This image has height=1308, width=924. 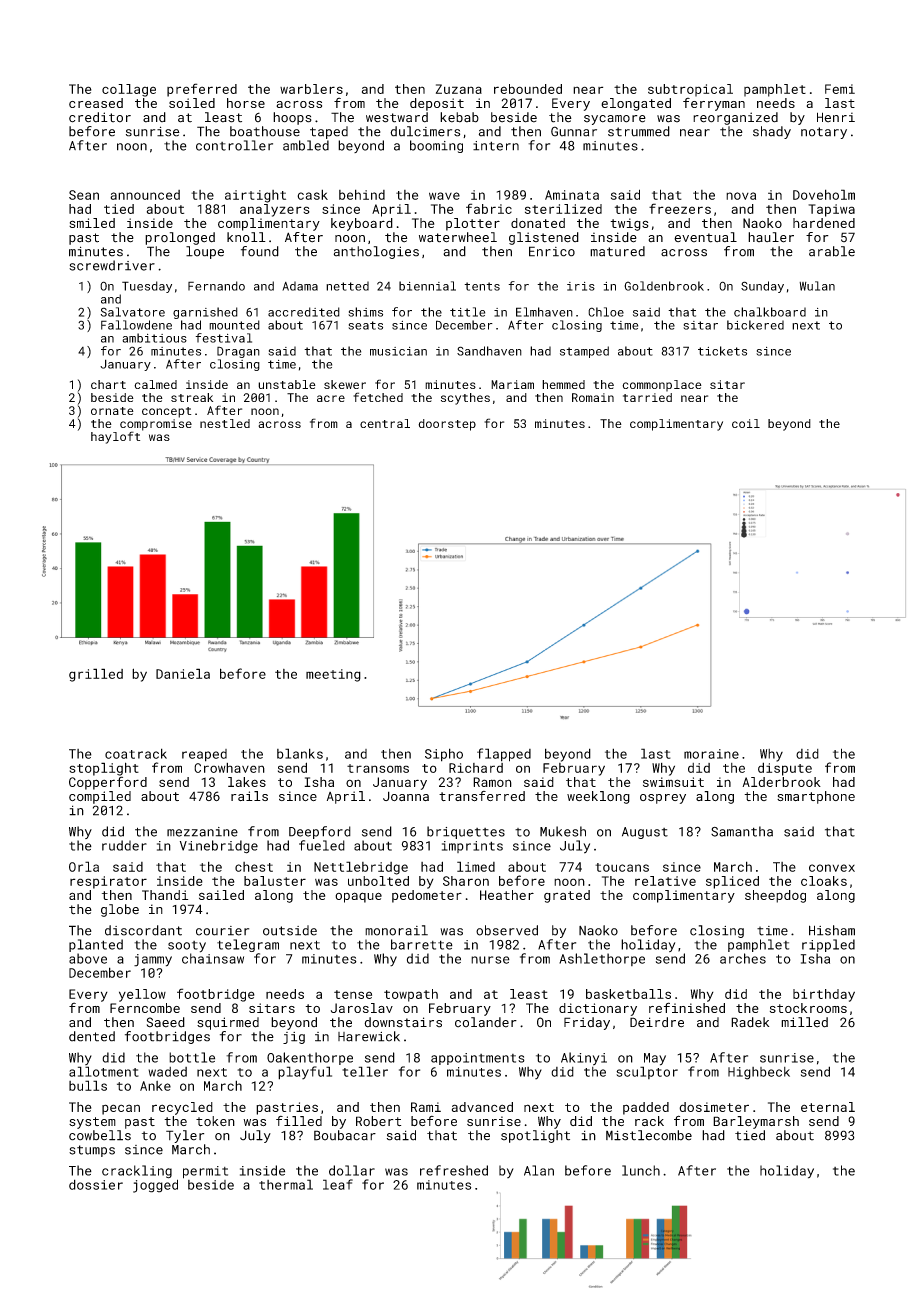 I want to click on skewer, so click(x=345, y=384).
